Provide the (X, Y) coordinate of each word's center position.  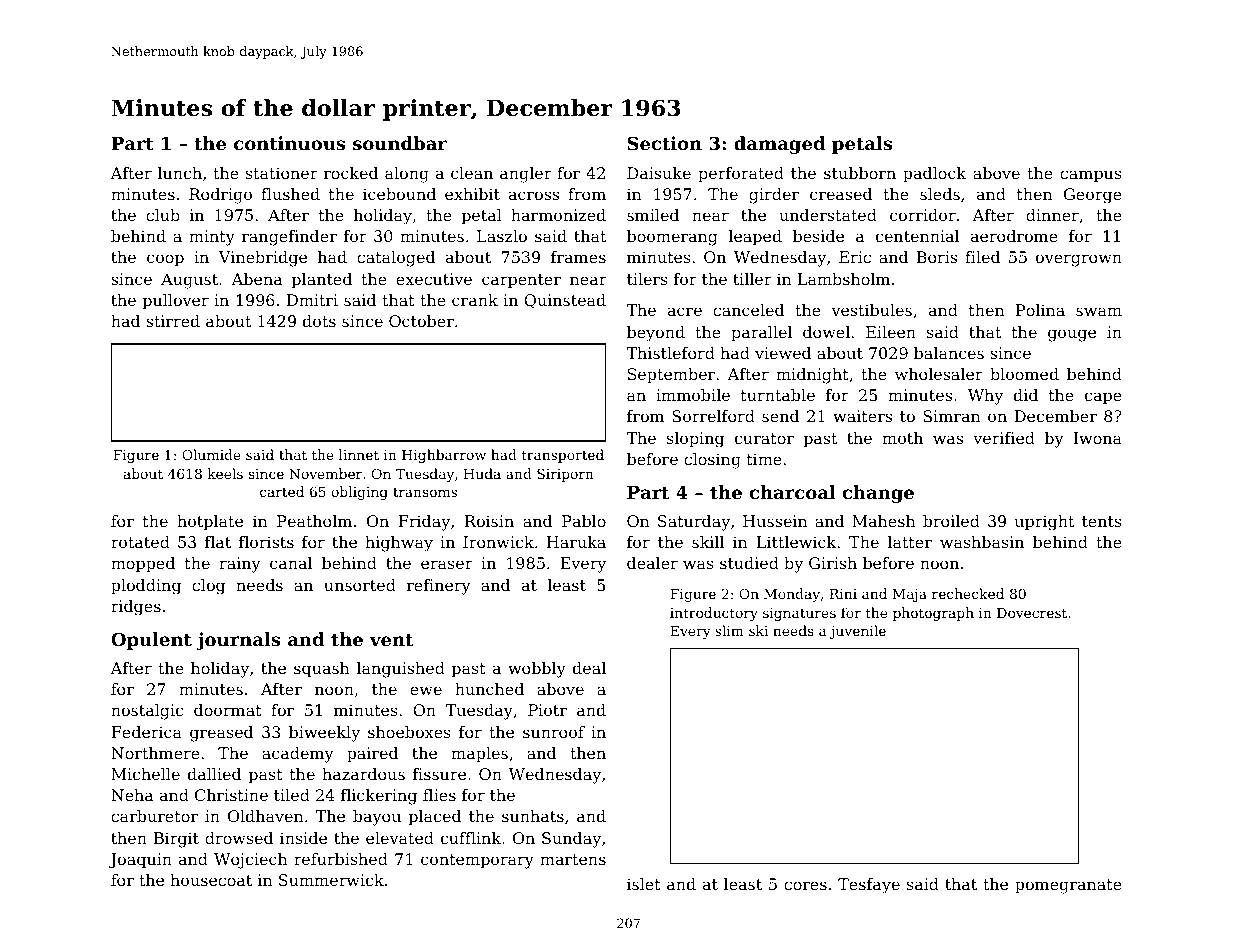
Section (664, 143)
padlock (934, 175)
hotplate (210, 523)
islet (644, 884)
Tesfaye (869, 886)
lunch (180, 173)
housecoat (211, 880)
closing (712, 461)
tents (1102, 521)
